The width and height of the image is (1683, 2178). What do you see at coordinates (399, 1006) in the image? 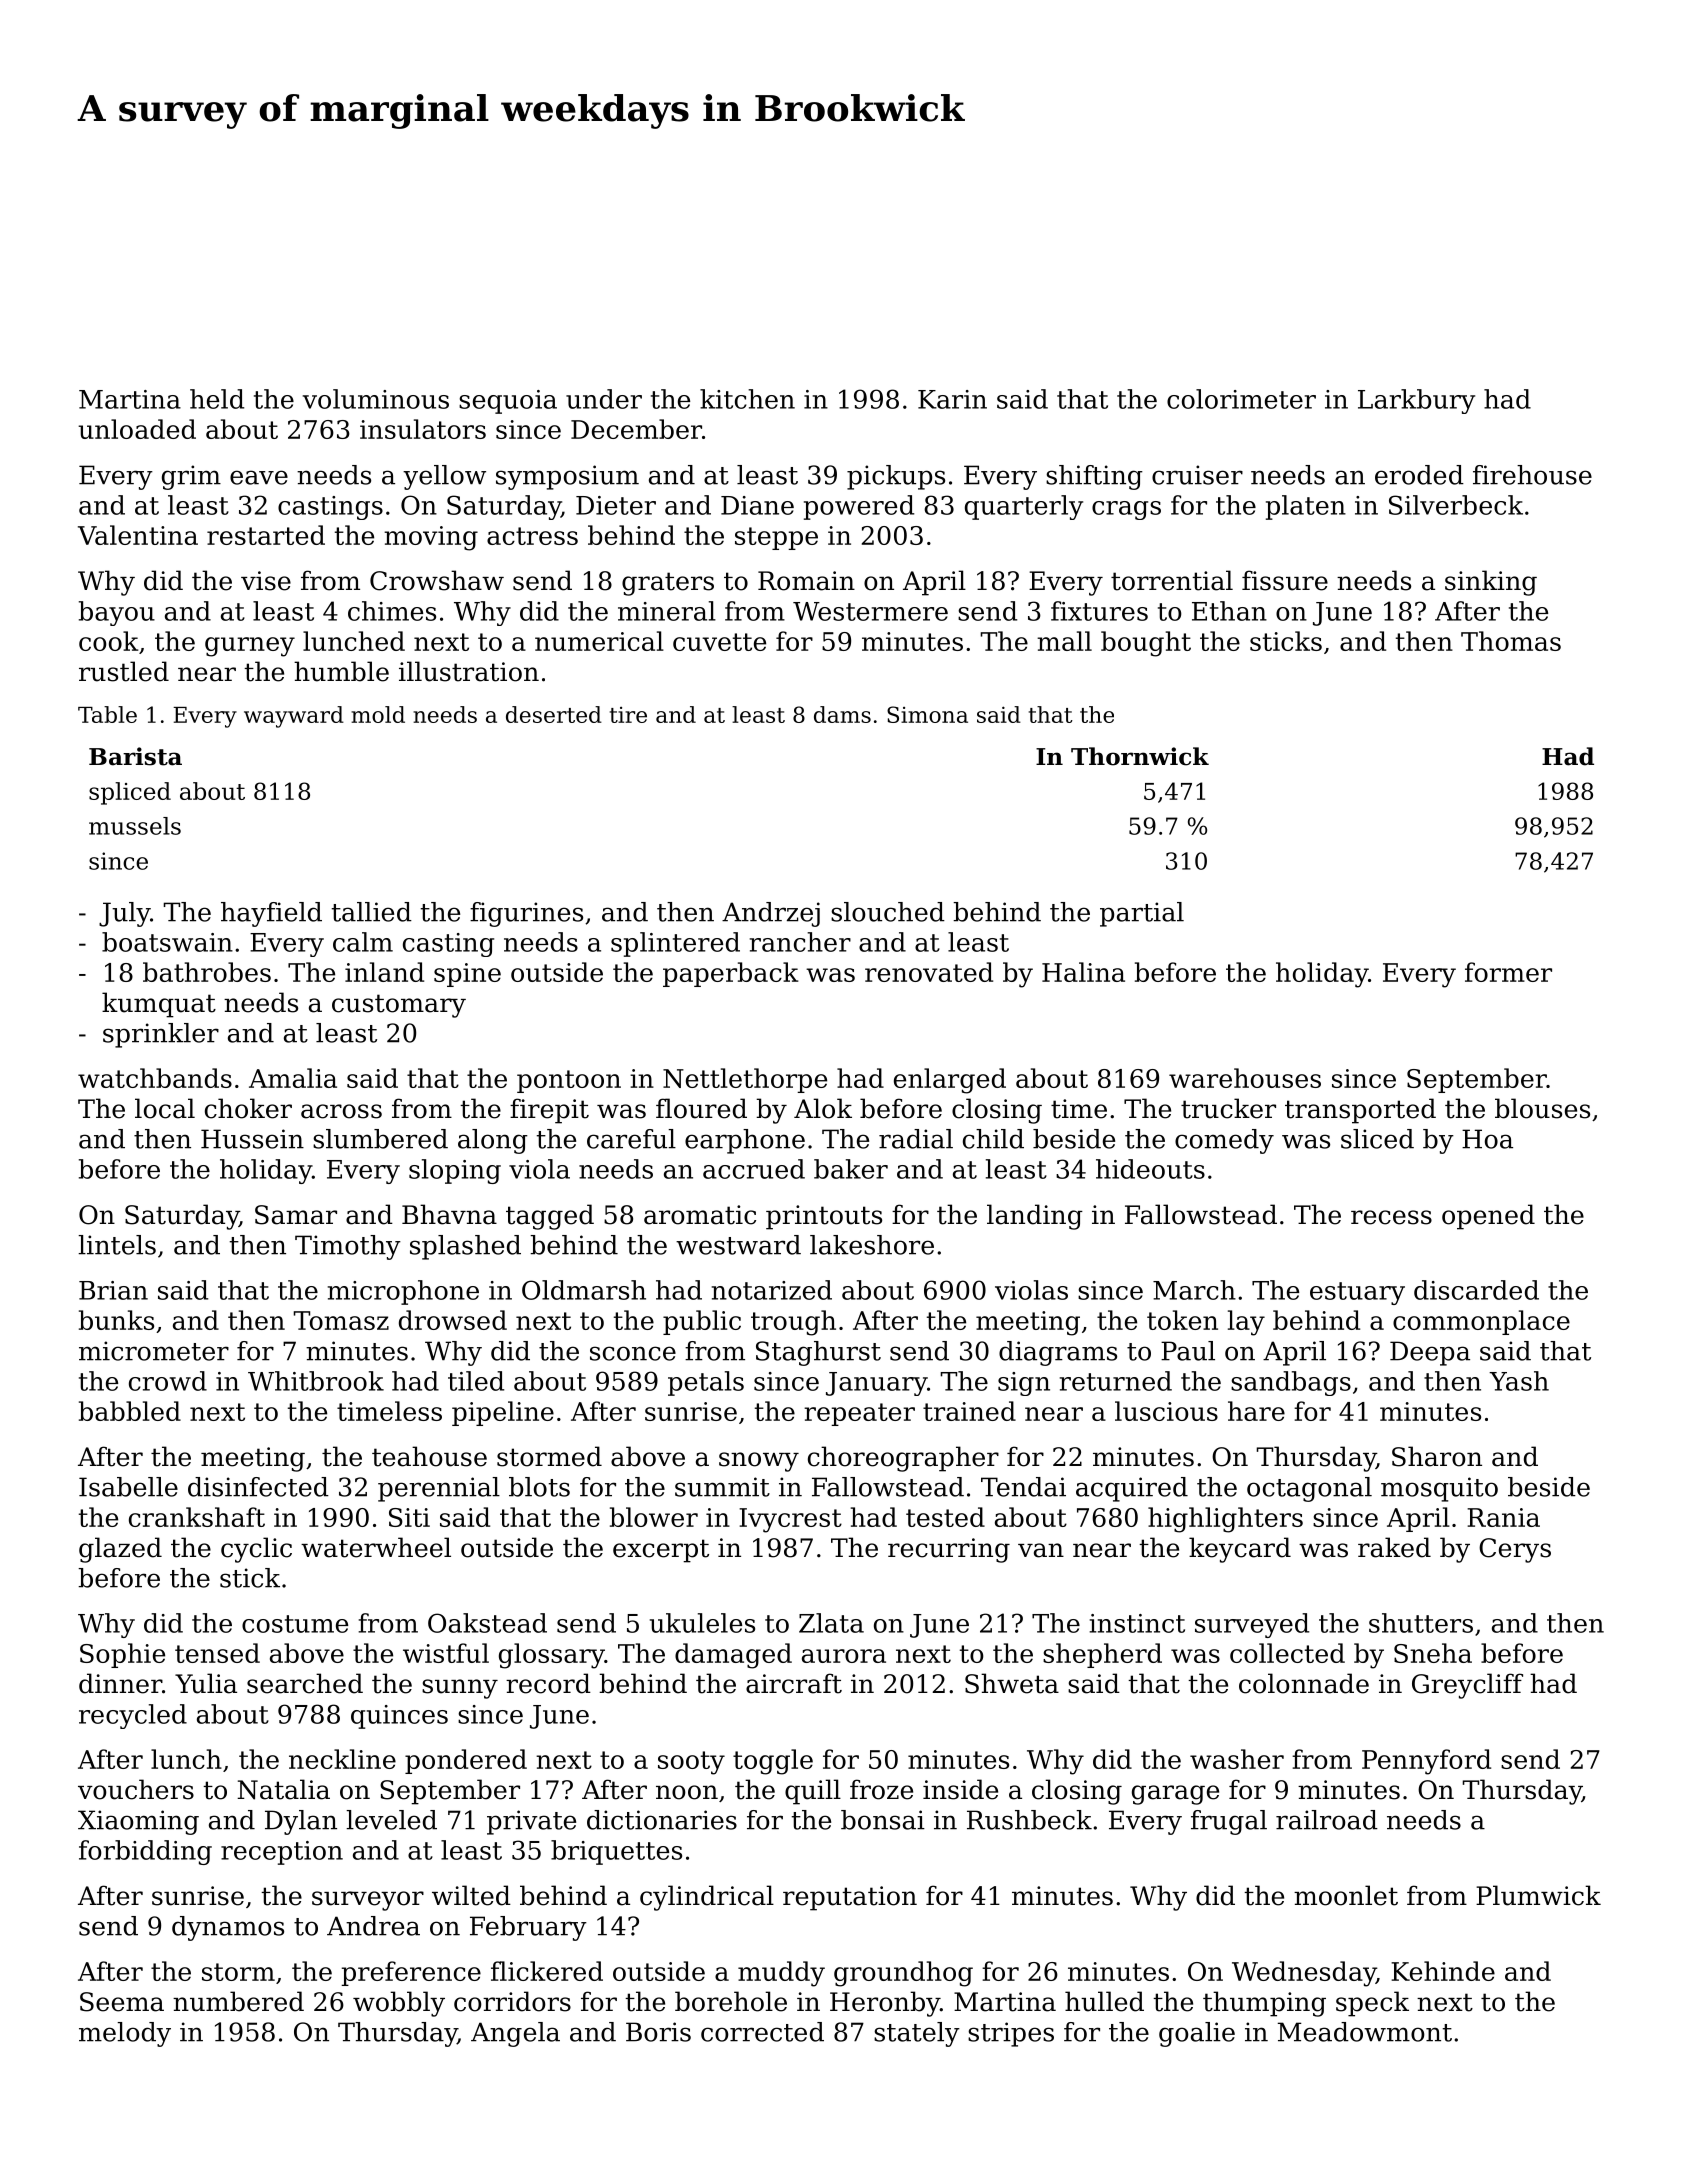
I see `customary` at bounding box center [399, 1006].
